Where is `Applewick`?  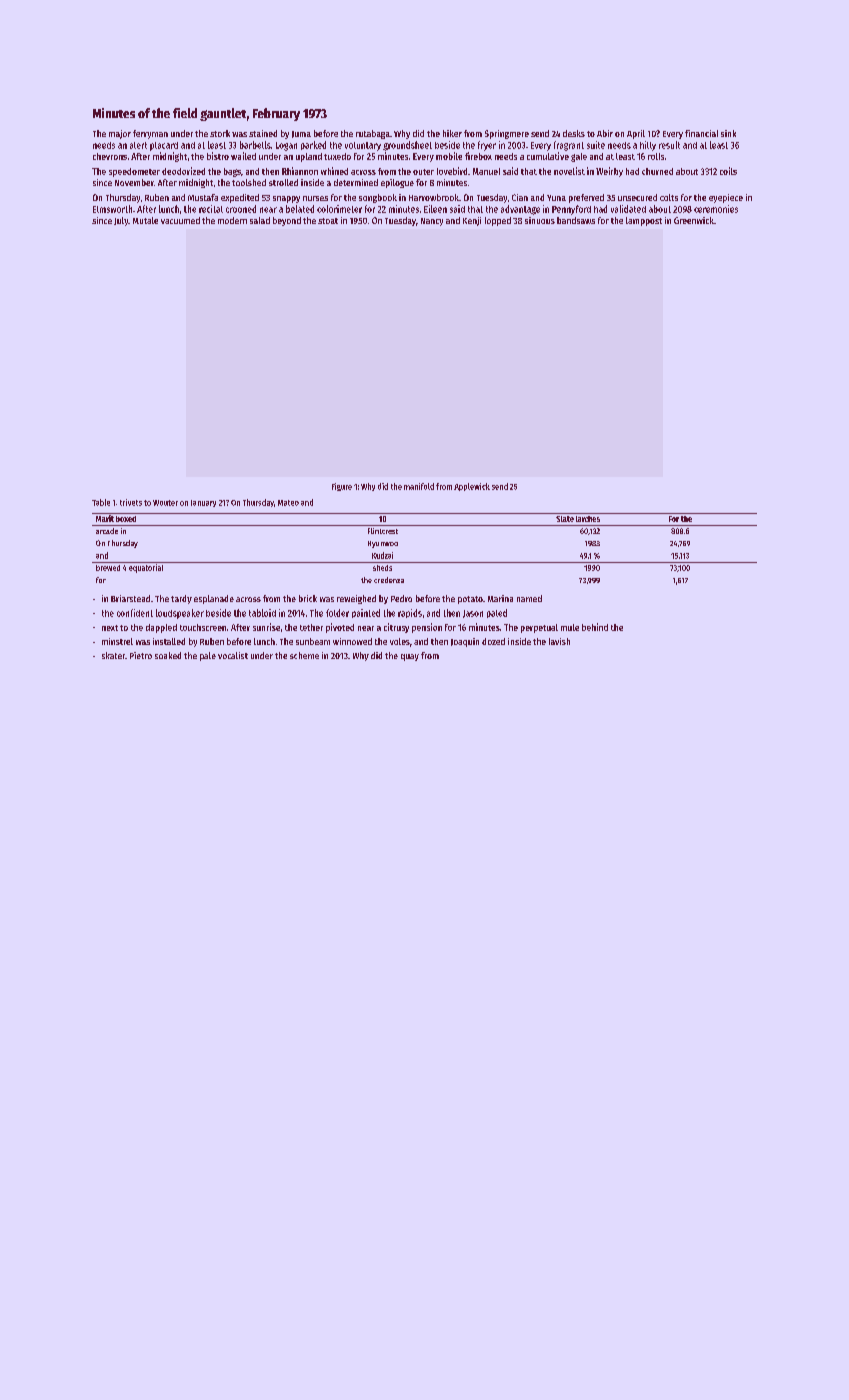 Applewick is located at coordinates (472, 487).
